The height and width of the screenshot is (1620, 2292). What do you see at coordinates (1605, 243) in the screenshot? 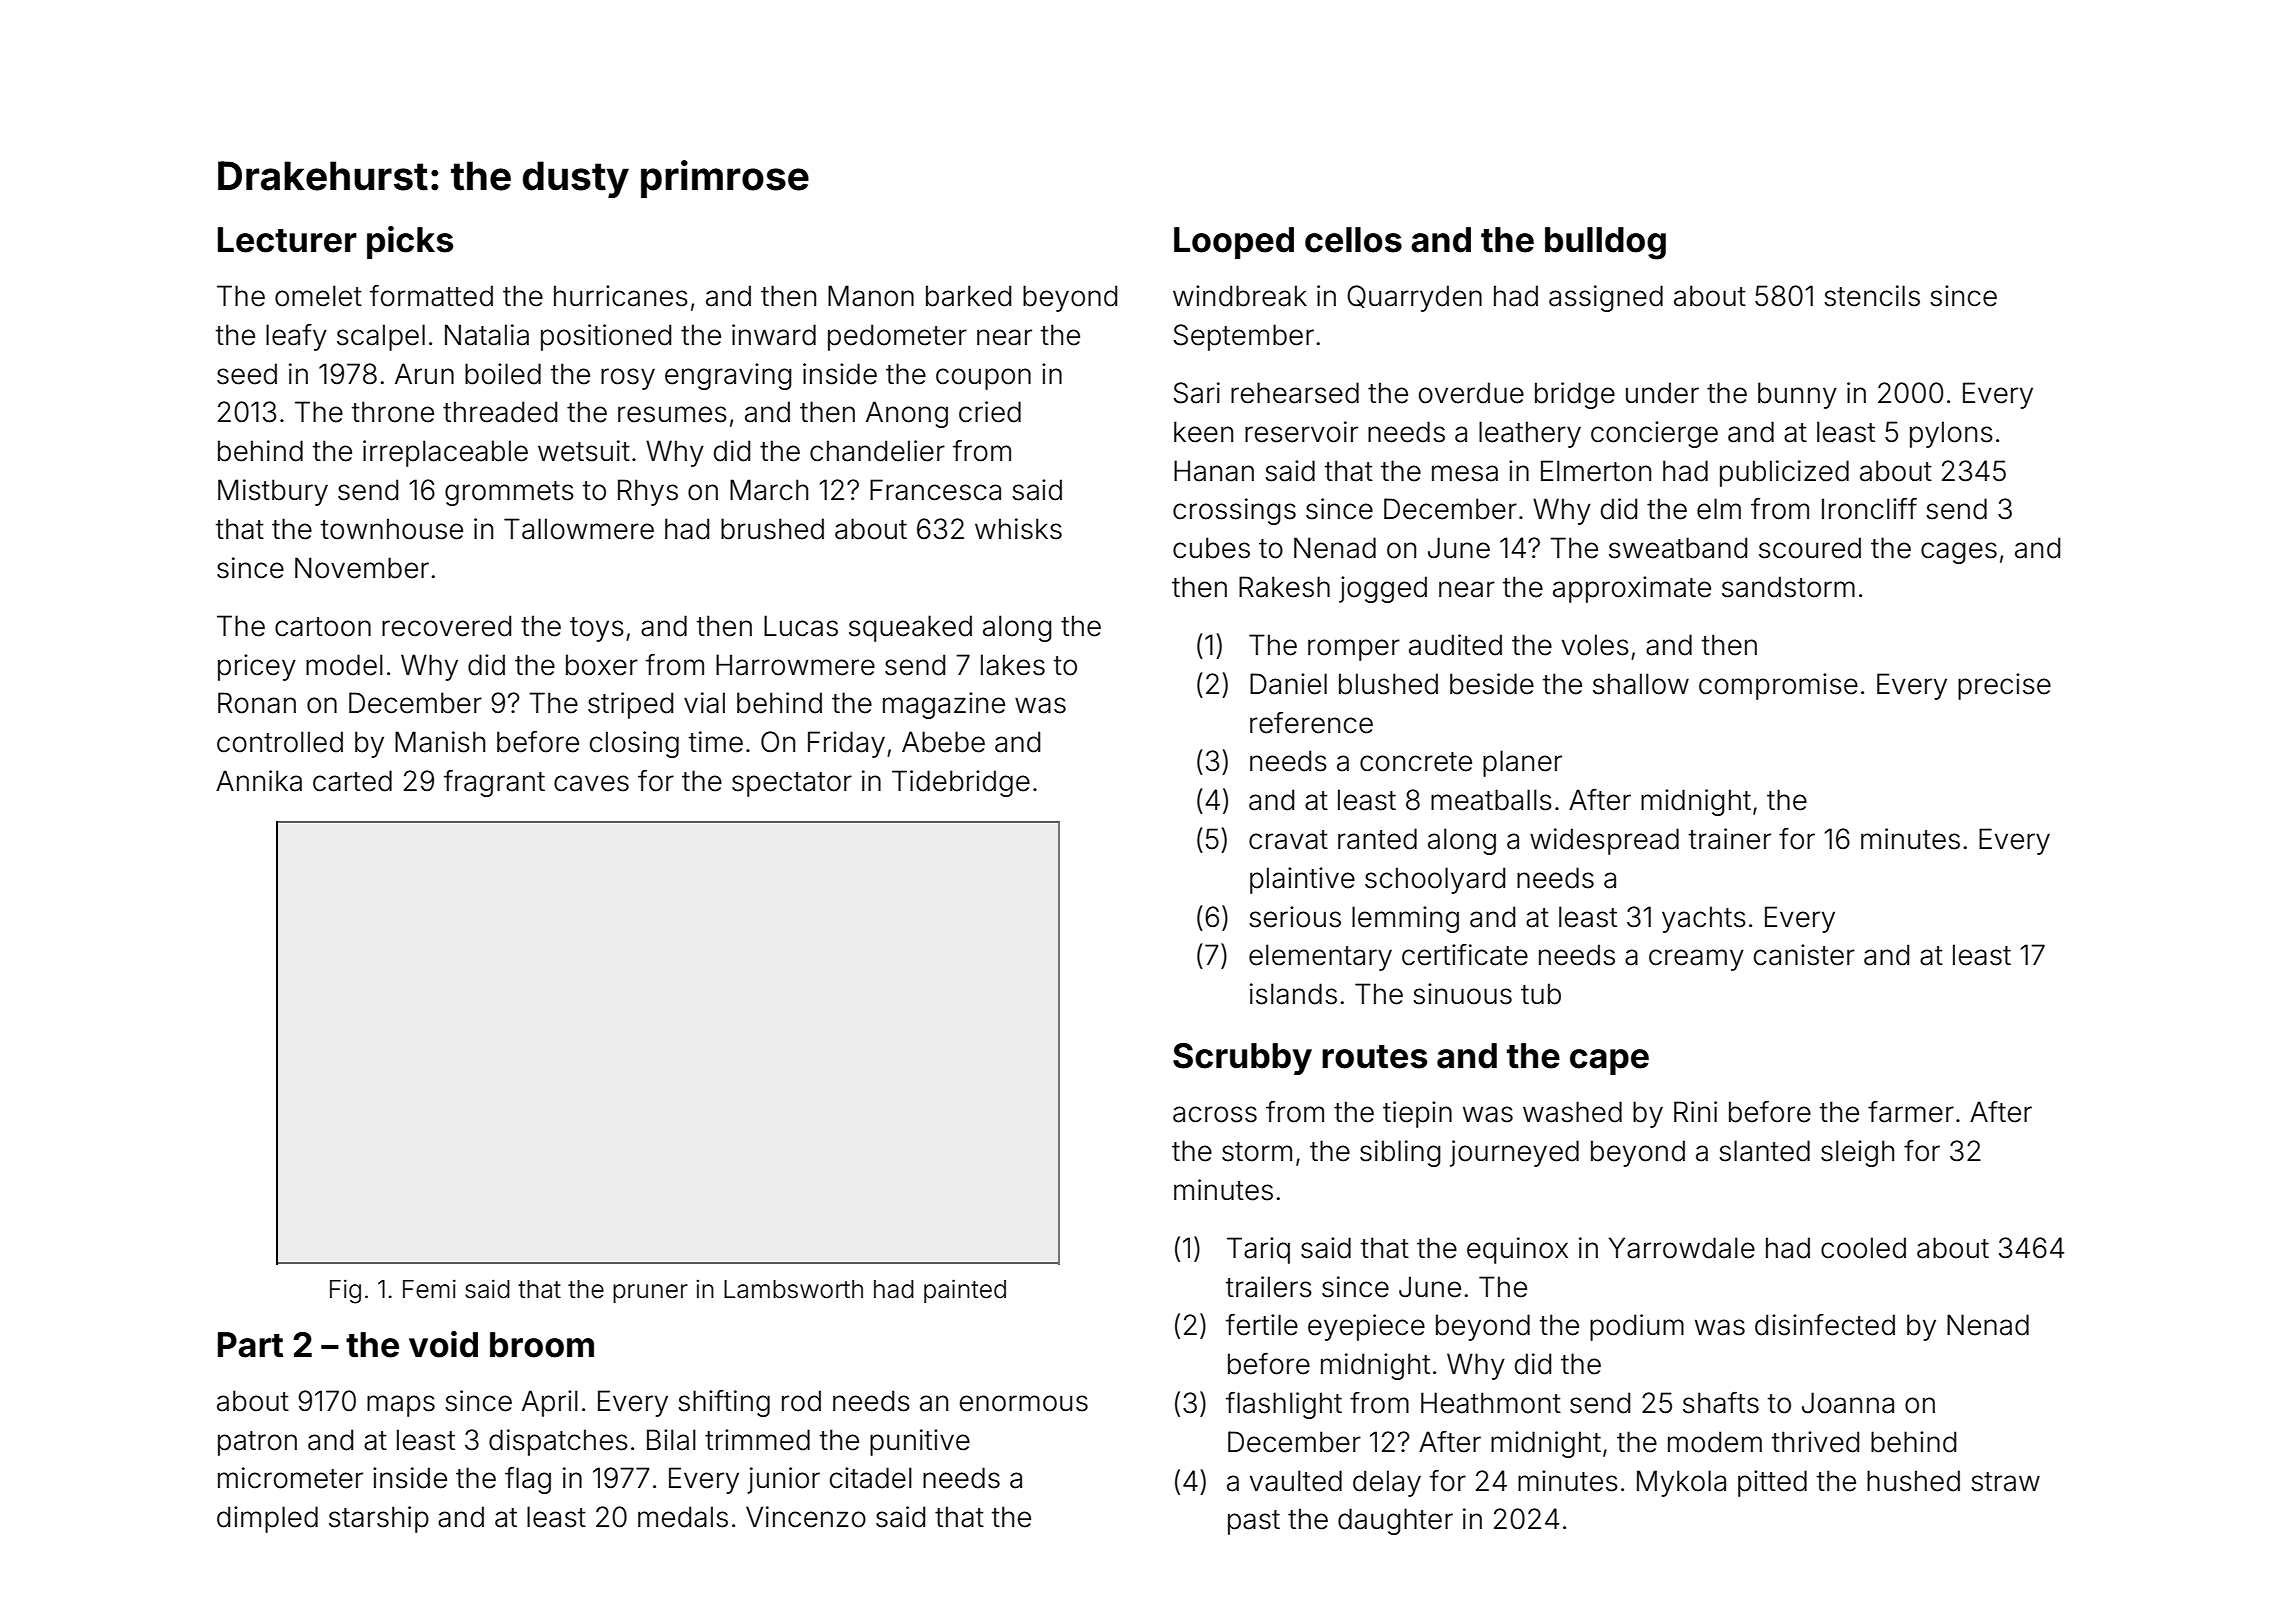
I see `bulldog` at bounding box center [1605, 243].
